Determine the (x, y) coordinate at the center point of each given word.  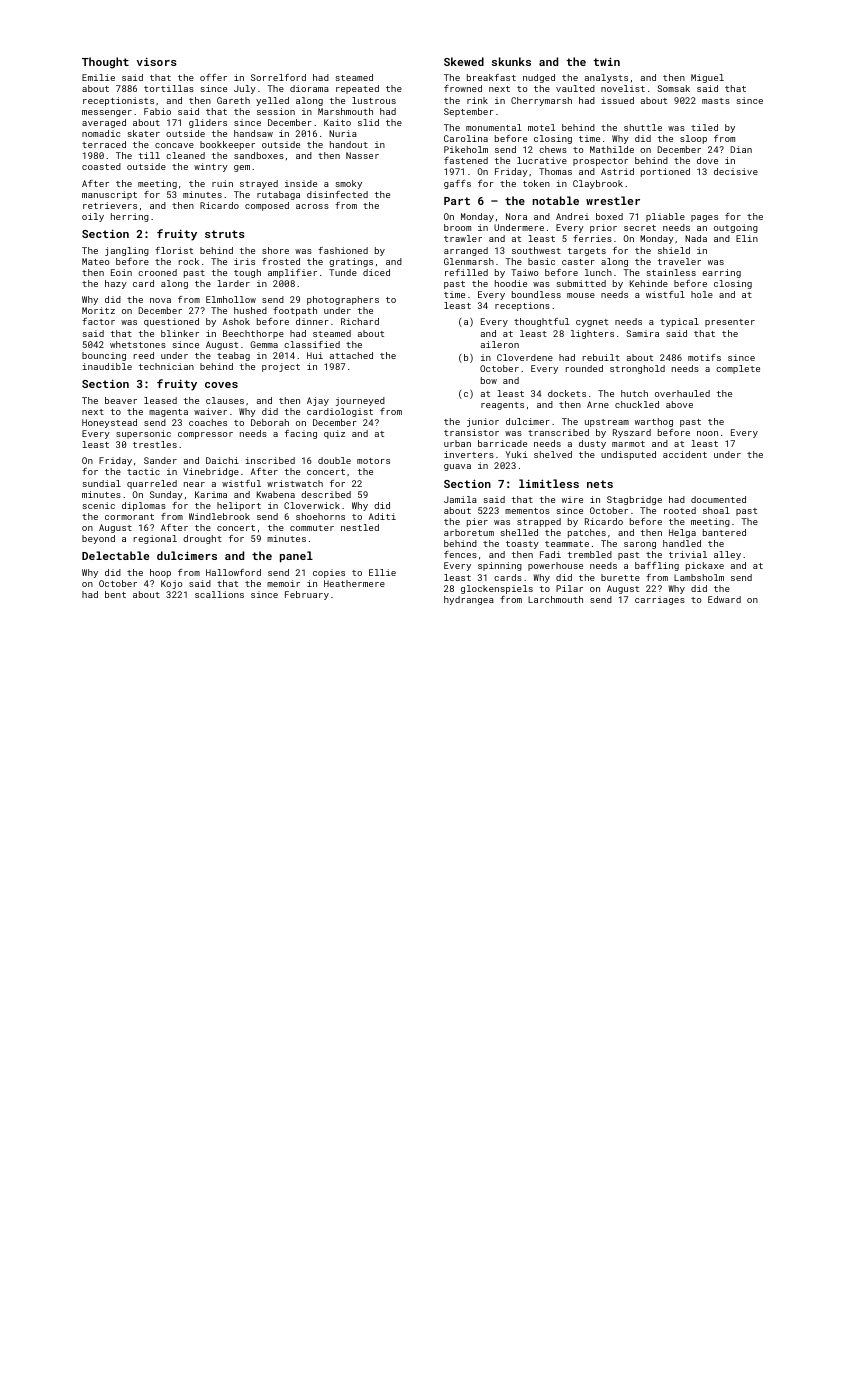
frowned (463, 88)
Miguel (707, 78)
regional (155, 539)
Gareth (233, 100)
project (281, 367)
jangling (127, 251)
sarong (640, 545)
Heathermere (354, 583)
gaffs (457, 184)
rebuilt (601, 357)
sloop (693, 139)
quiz (334, 434)
